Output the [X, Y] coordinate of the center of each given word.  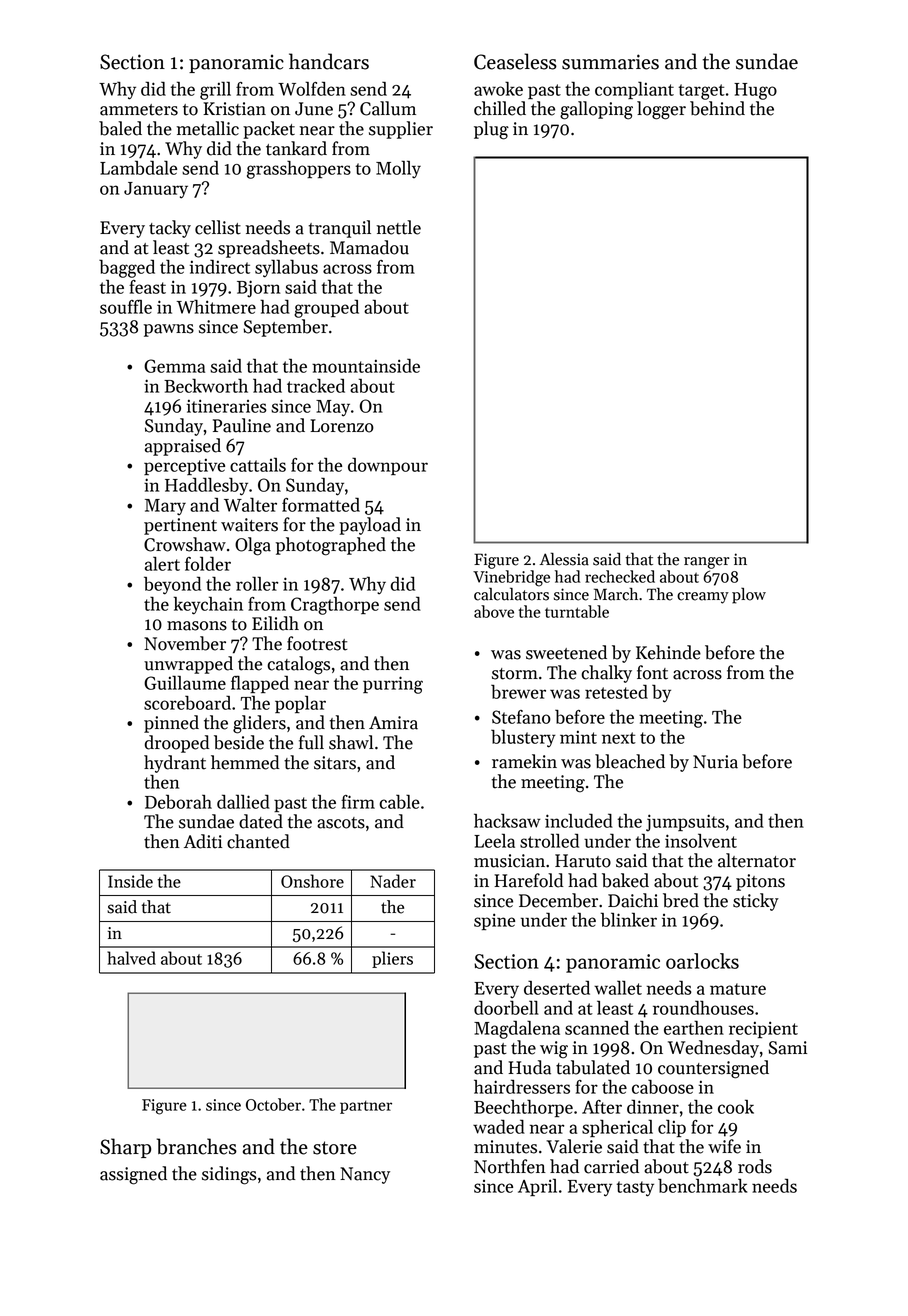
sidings [229, 1175]
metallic [208, 128]
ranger [707, 563]
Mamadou [369, 247]
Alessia [564, 559]
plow [749, 596]
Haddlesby [206, 486]
